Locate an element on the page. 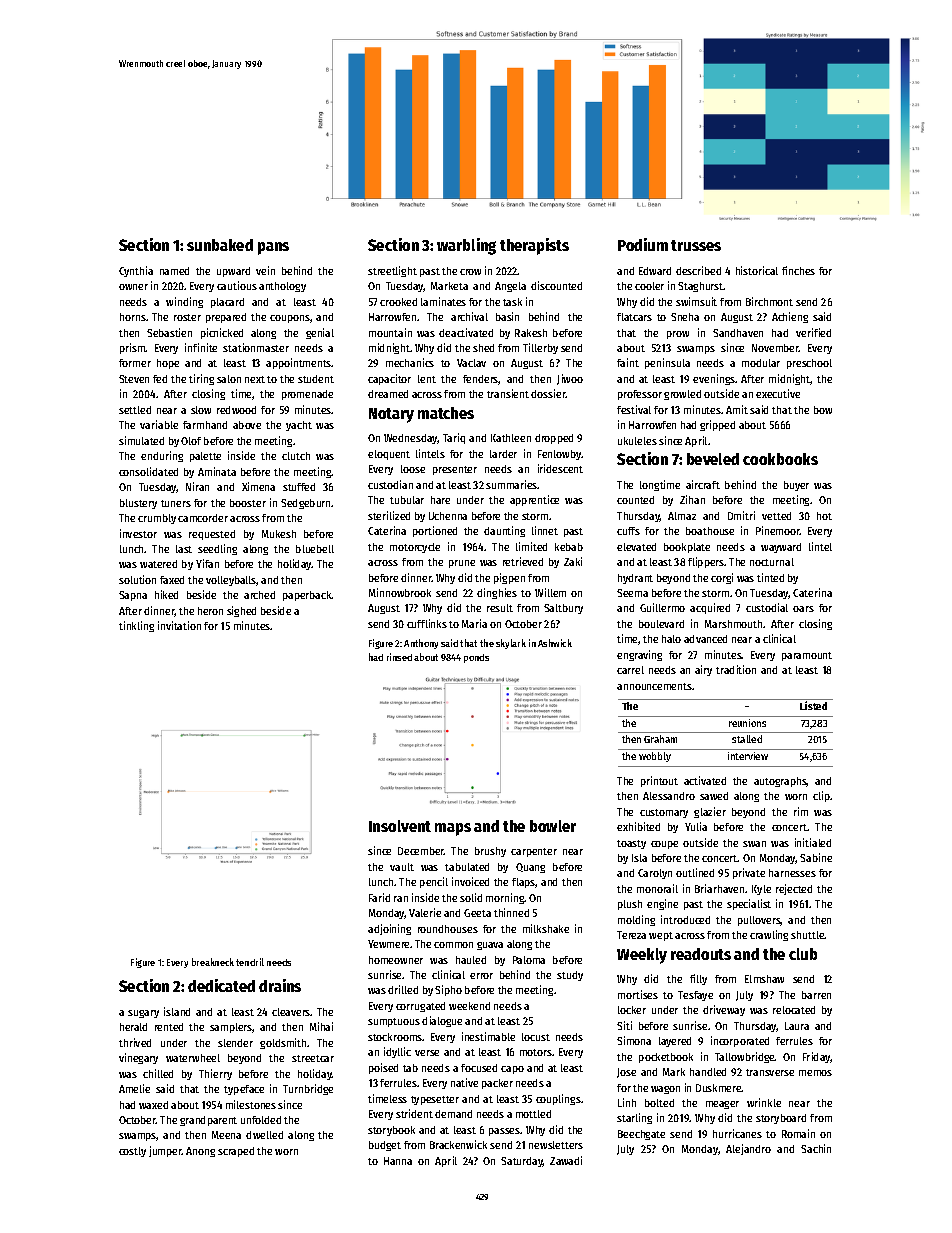 The width and height of the image is (952, 1233). cookbooks is located at coordinates (780, 459).
